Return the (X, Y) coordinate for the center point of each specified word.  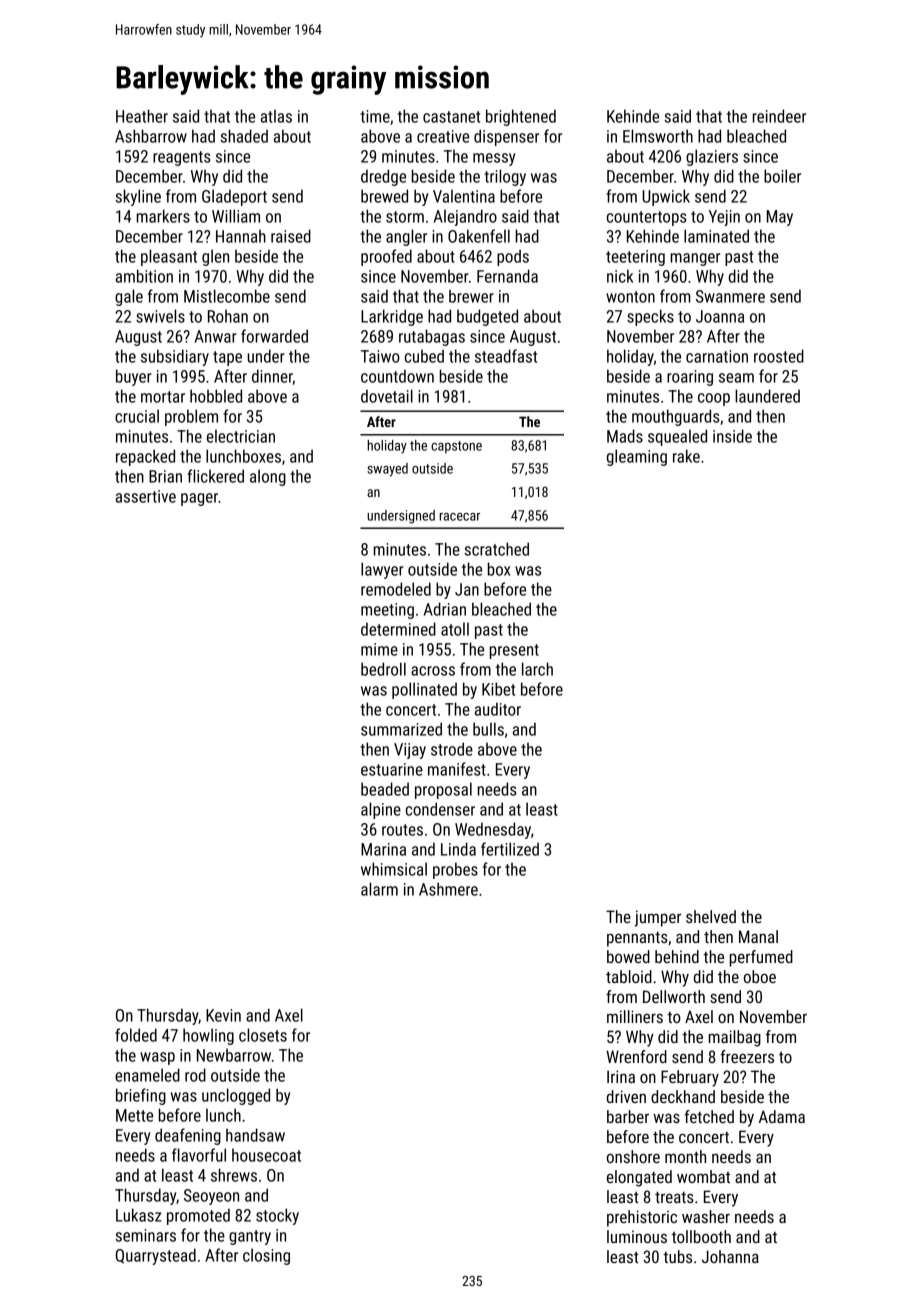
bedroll (383, 669)
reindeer (779, 116)
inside (732, 436)
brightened (521, 117)
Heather (142, 116)
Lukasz (139, 1215)
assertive (146, 496)
